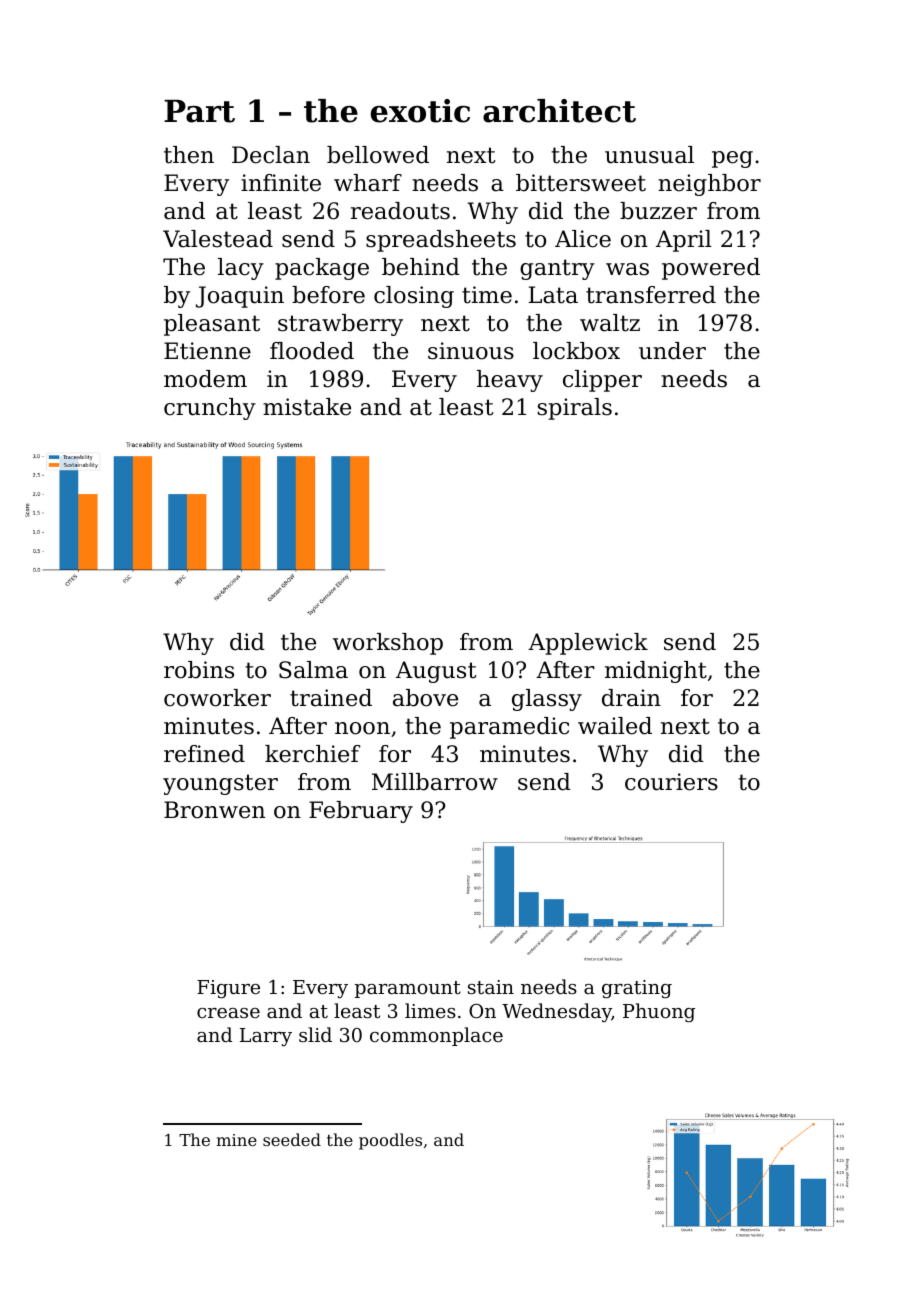 This screenshot has height=1311, width=924. What do you see at coordinates (207, 351) in the screenshot?
I see `Etienne` at bounding box center [207, 351].
